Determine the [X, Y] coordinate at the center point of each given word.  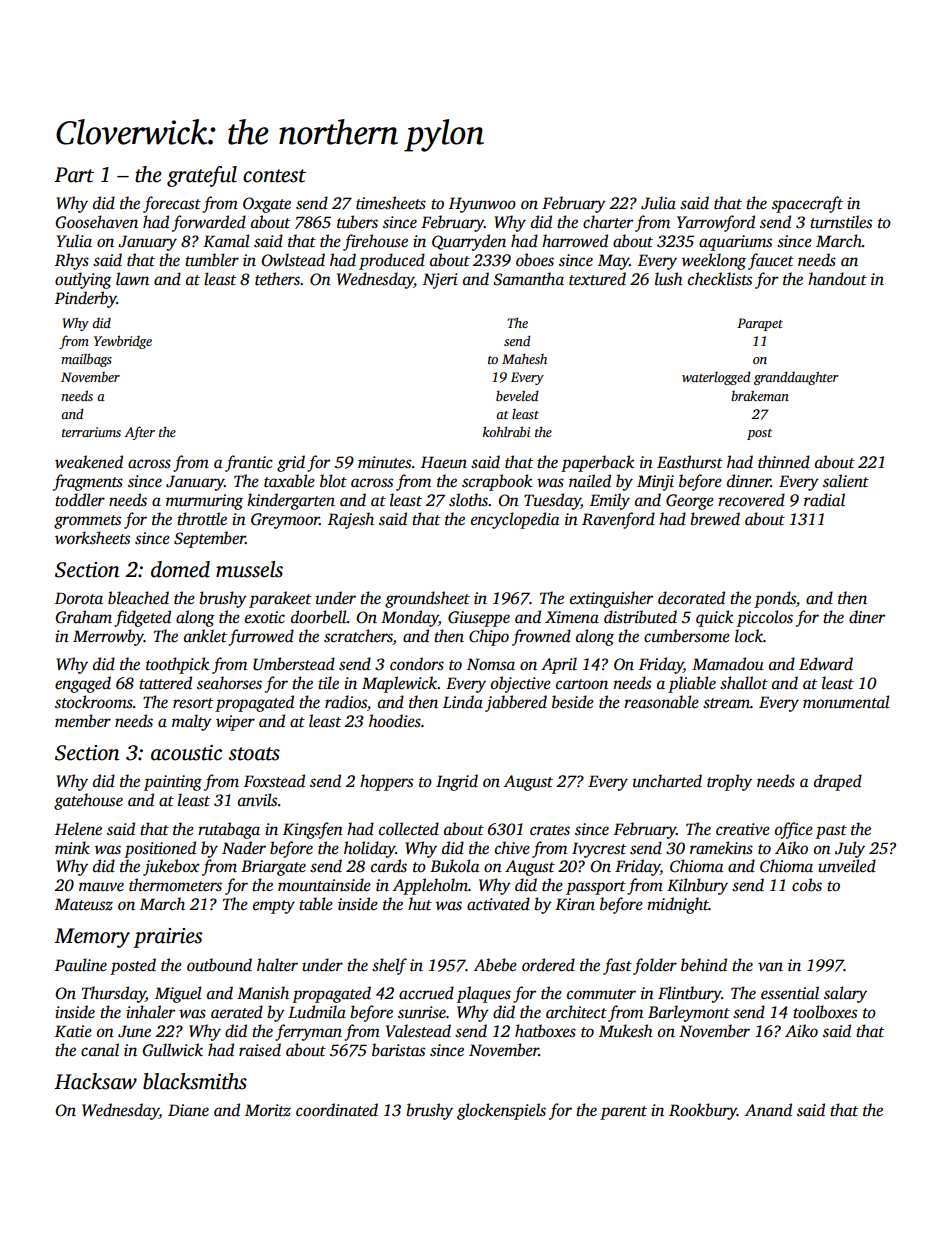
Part [74, 175]
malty [192, 722]
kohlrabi [506, 431]
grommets [87, 522]
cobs [807, 885]
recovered [751, 500]
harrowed [575, 241]
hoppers [386, 782]
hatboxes [545, 1031]
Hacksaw [95, 1081]
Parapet [760, 324]
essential [790, 993]
